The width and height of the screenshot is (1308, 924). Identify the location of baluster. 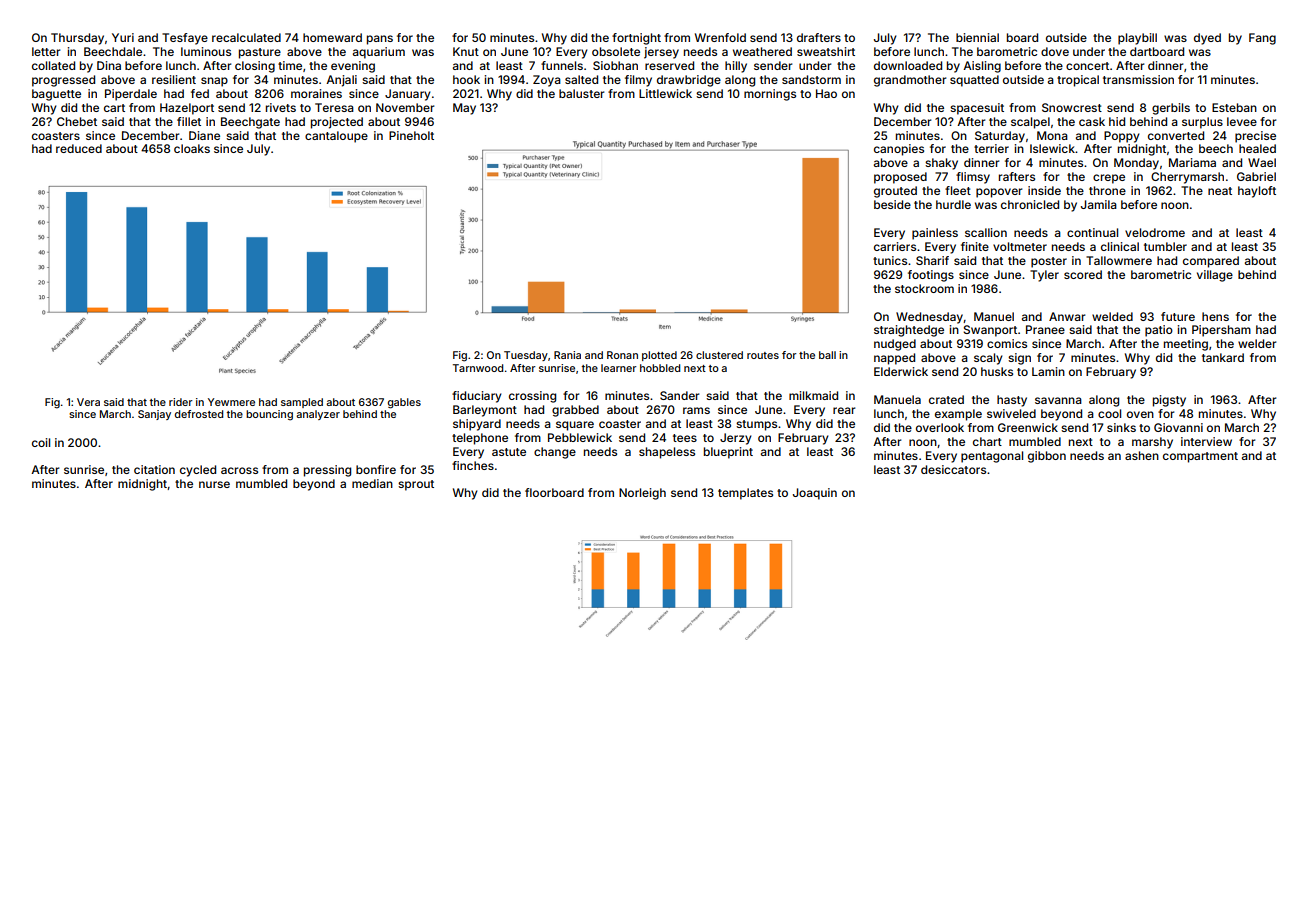
(581, 93).
